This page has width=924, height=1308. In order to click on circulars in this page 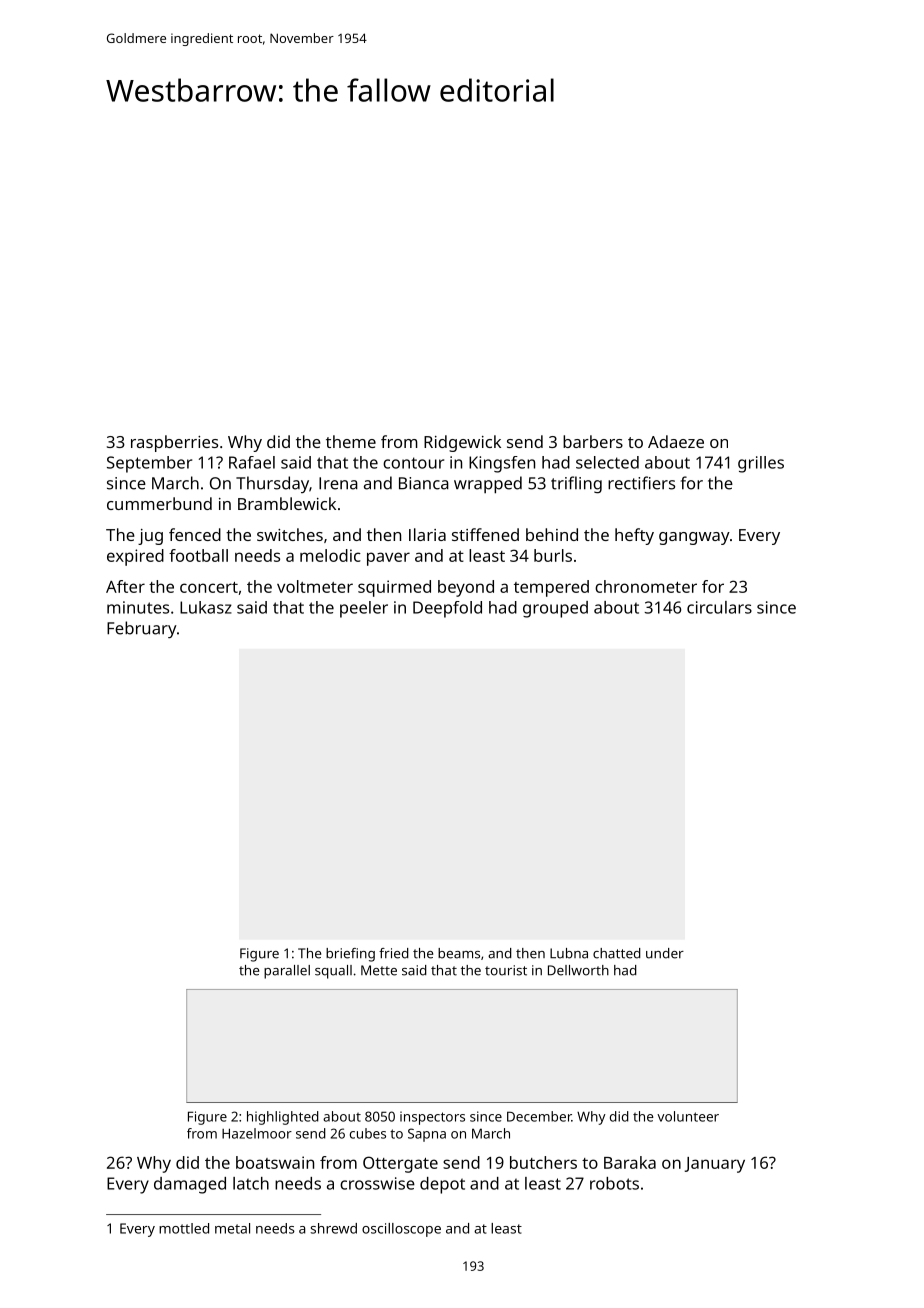, I will do `click(719, 607)`.
